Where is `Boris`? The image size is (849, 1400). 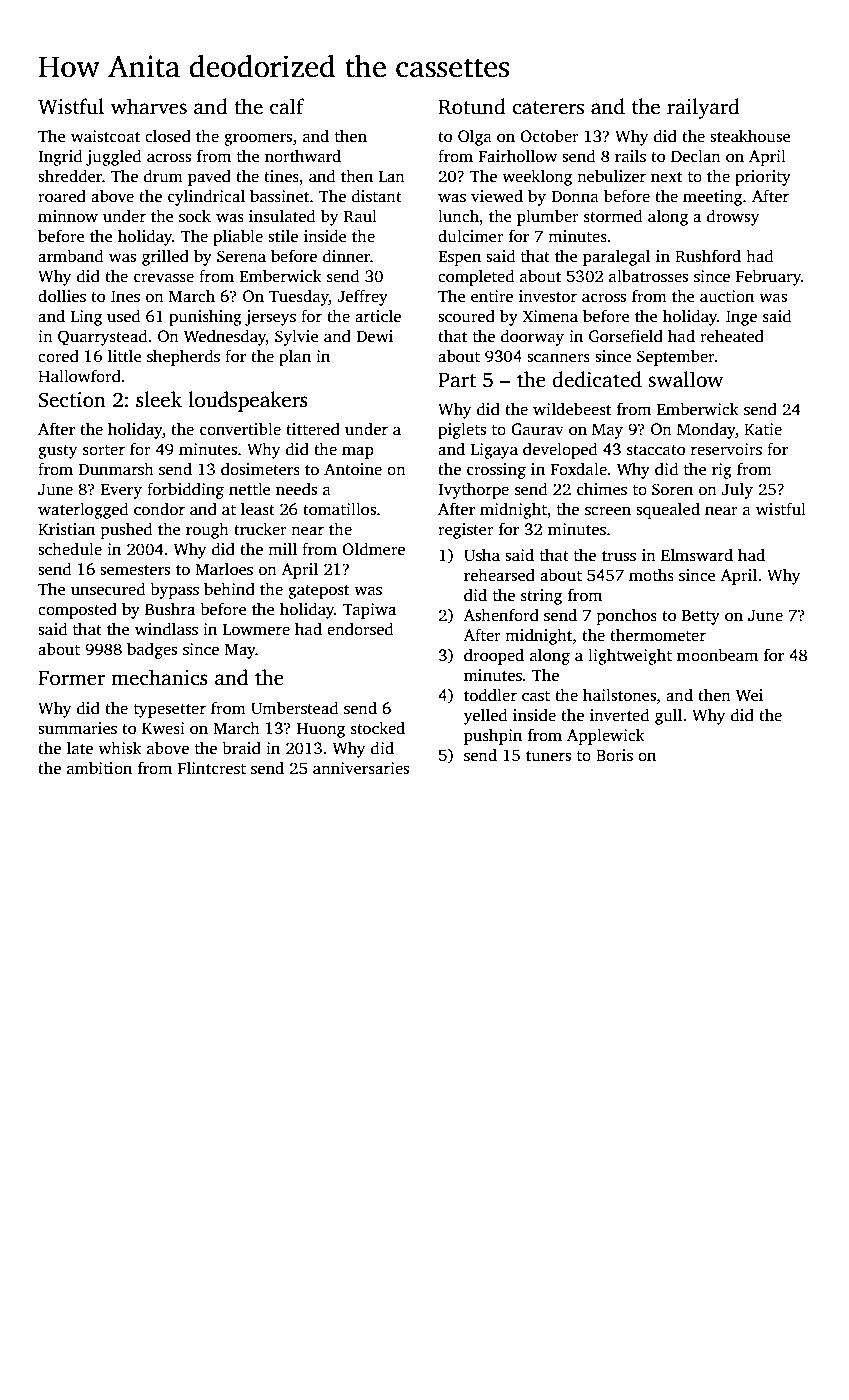
Boris is located at coordinates (614, 755).
